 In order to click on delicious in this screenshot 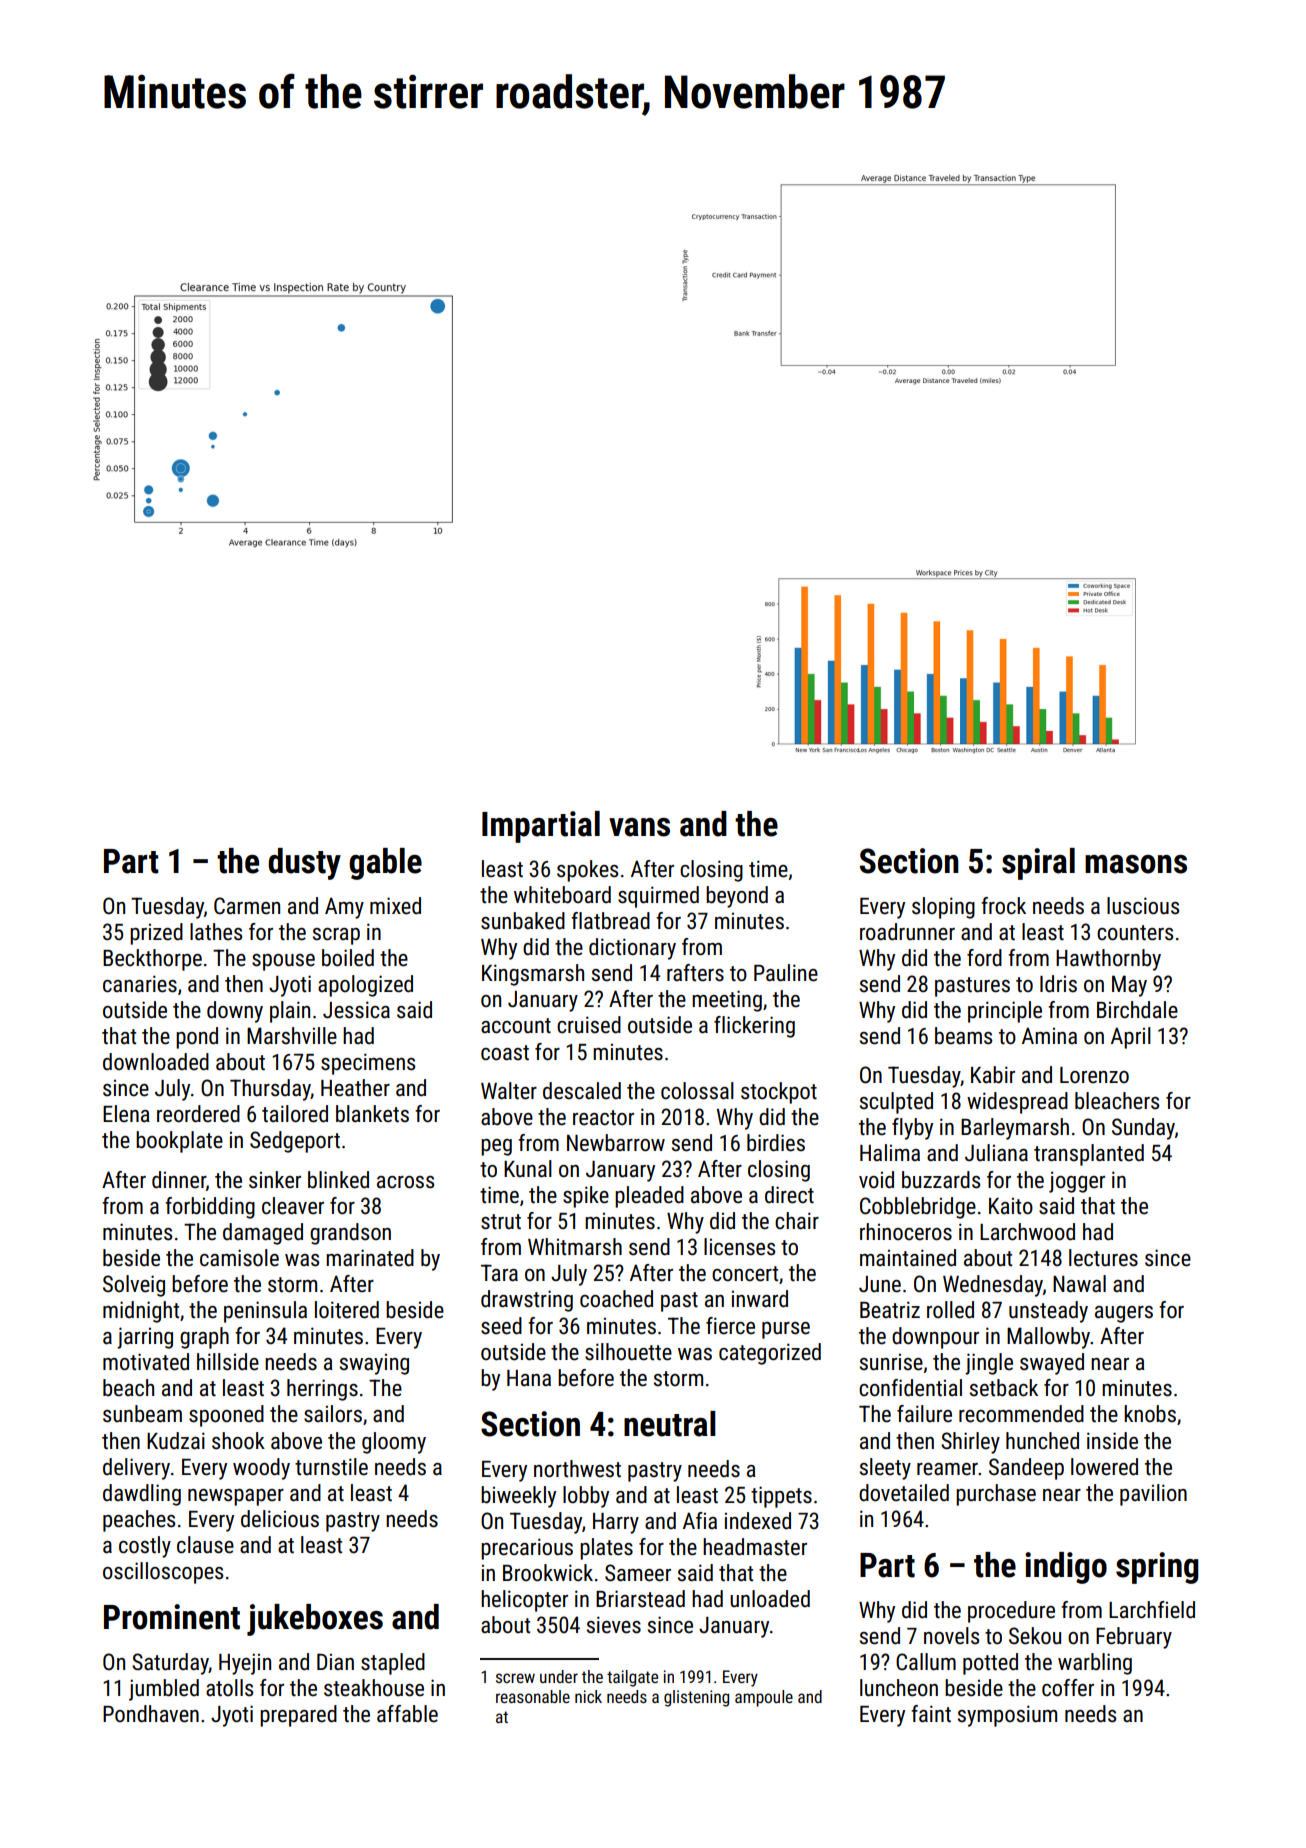, I will do `click(280, 1519)`.
